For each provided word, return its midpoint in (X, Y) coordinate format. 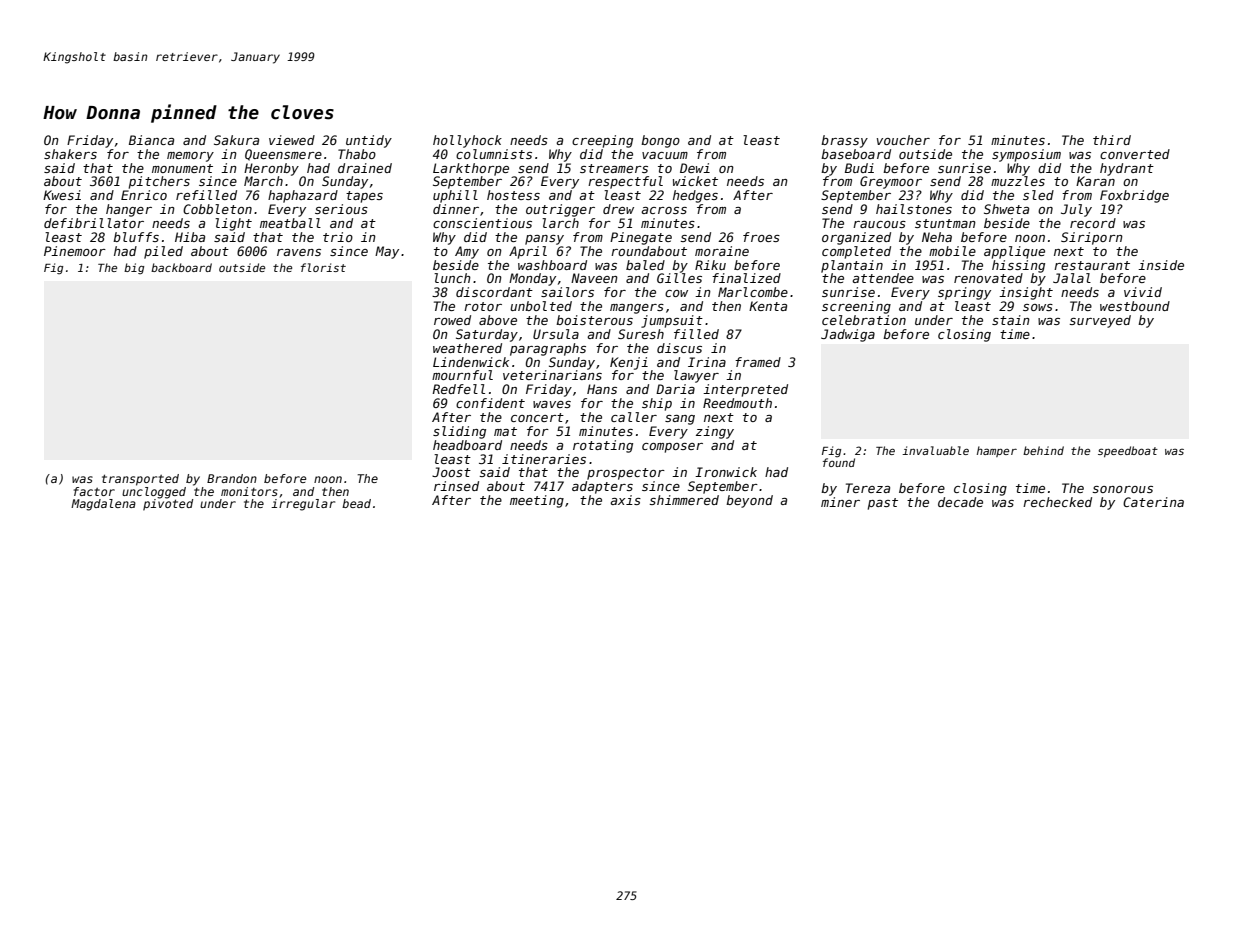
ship (657, 404)
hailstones (914, 209)
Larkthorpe (471, 169)
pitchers (159, 182)
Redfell (458, 389)
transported (140, 480)
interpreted (745, 390)
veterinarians (552, 375)
